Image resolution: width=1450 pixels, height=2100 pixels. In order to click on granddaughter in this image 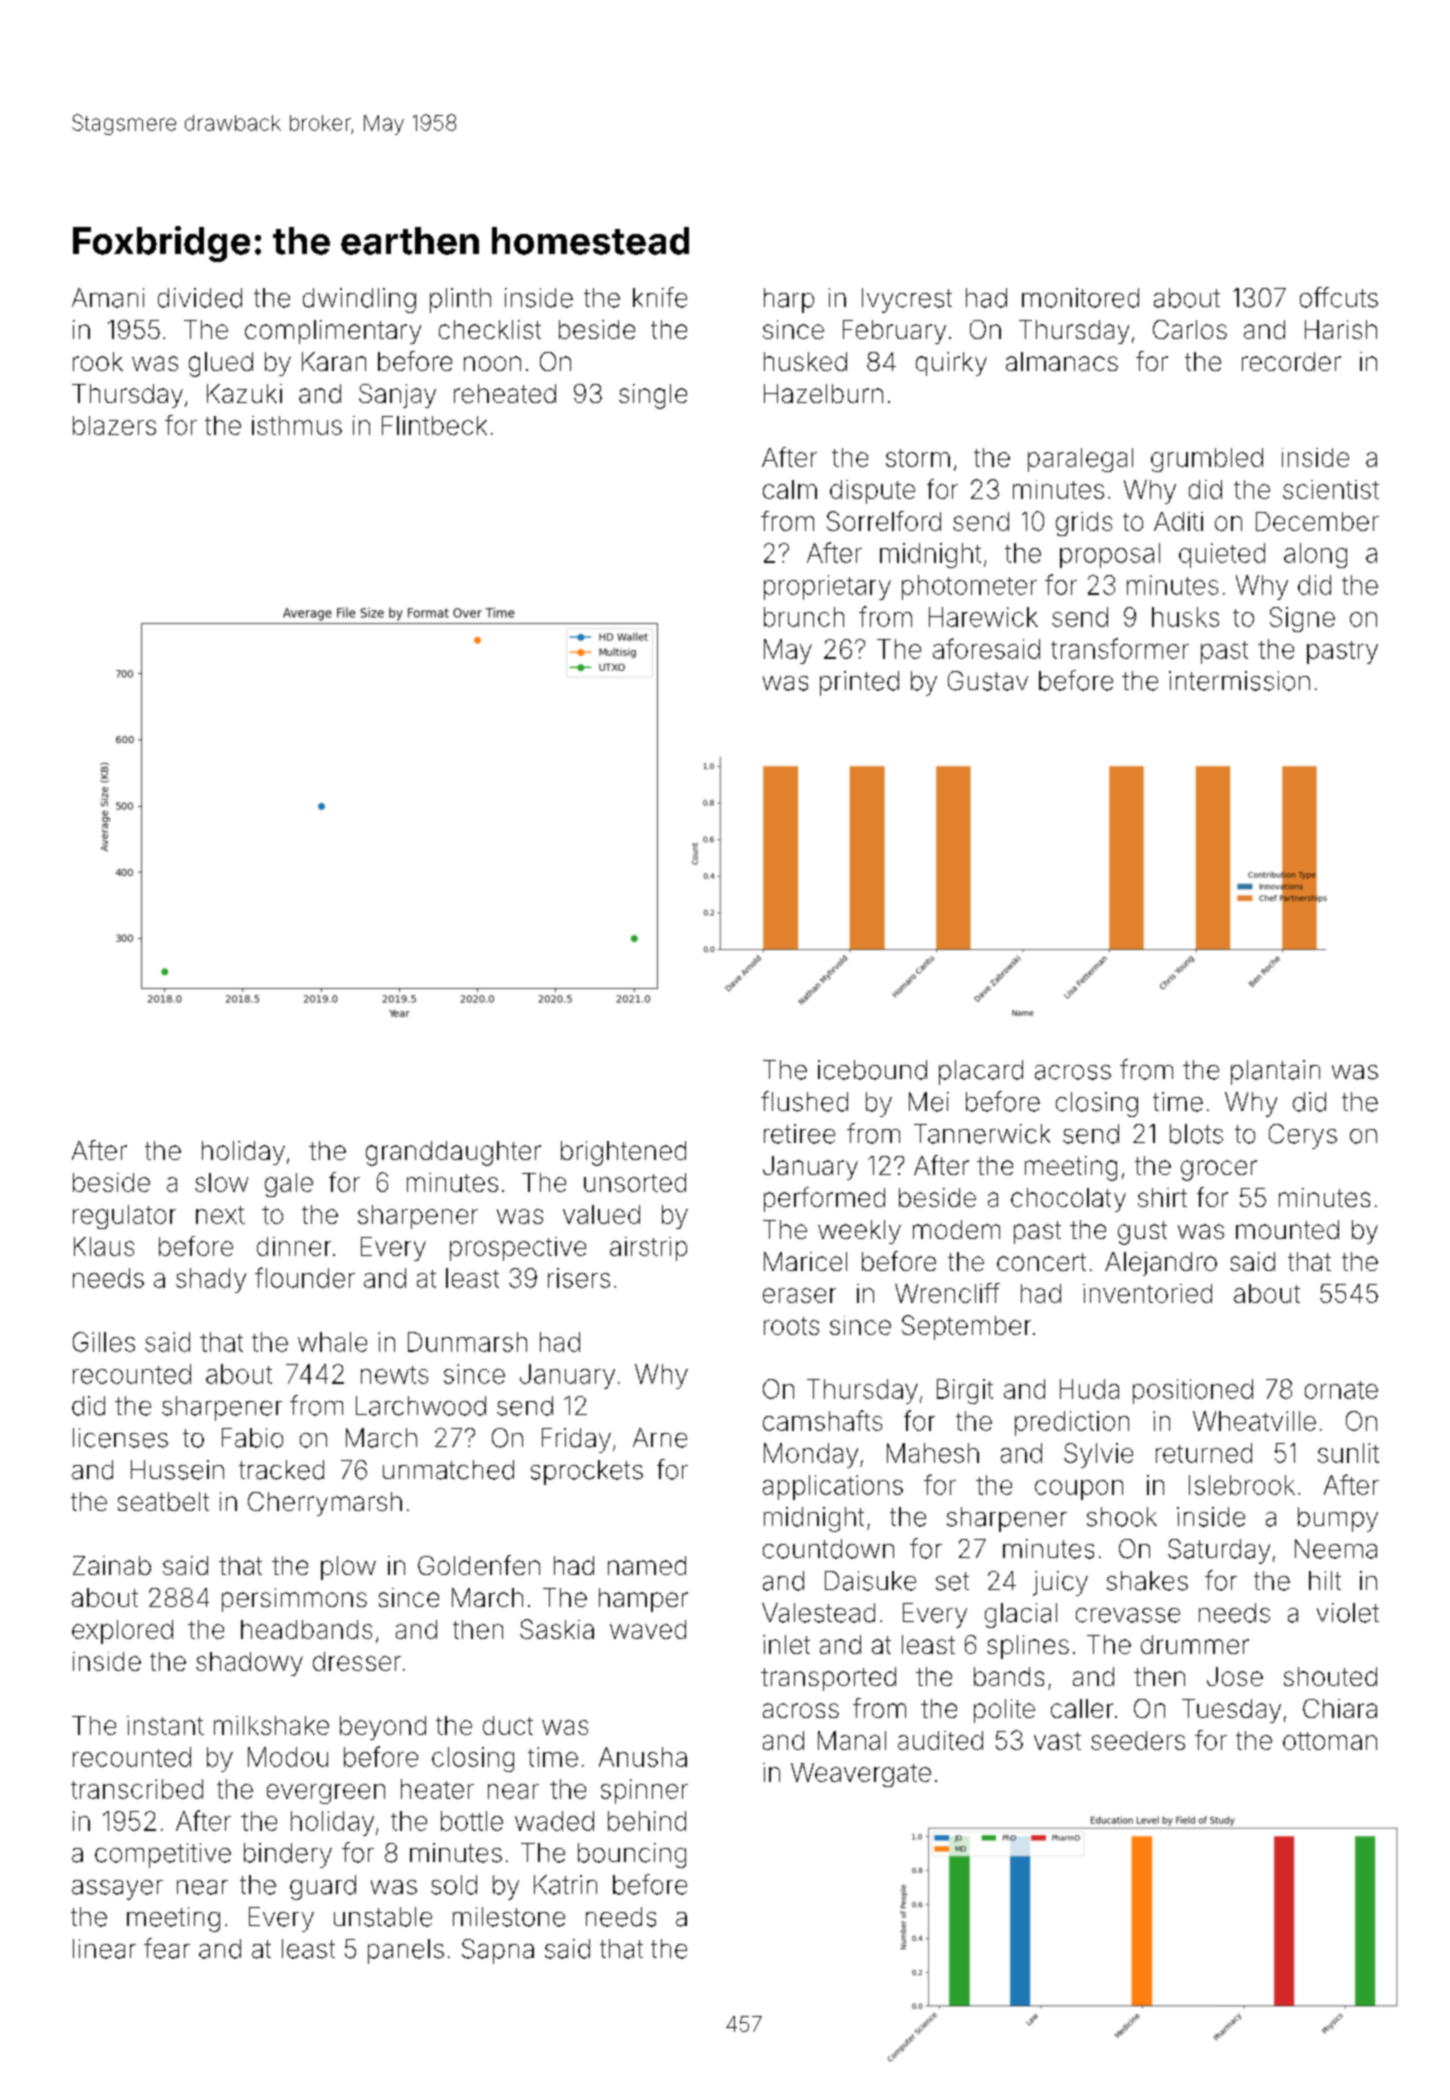, I will do `click(453, 1153)`.
